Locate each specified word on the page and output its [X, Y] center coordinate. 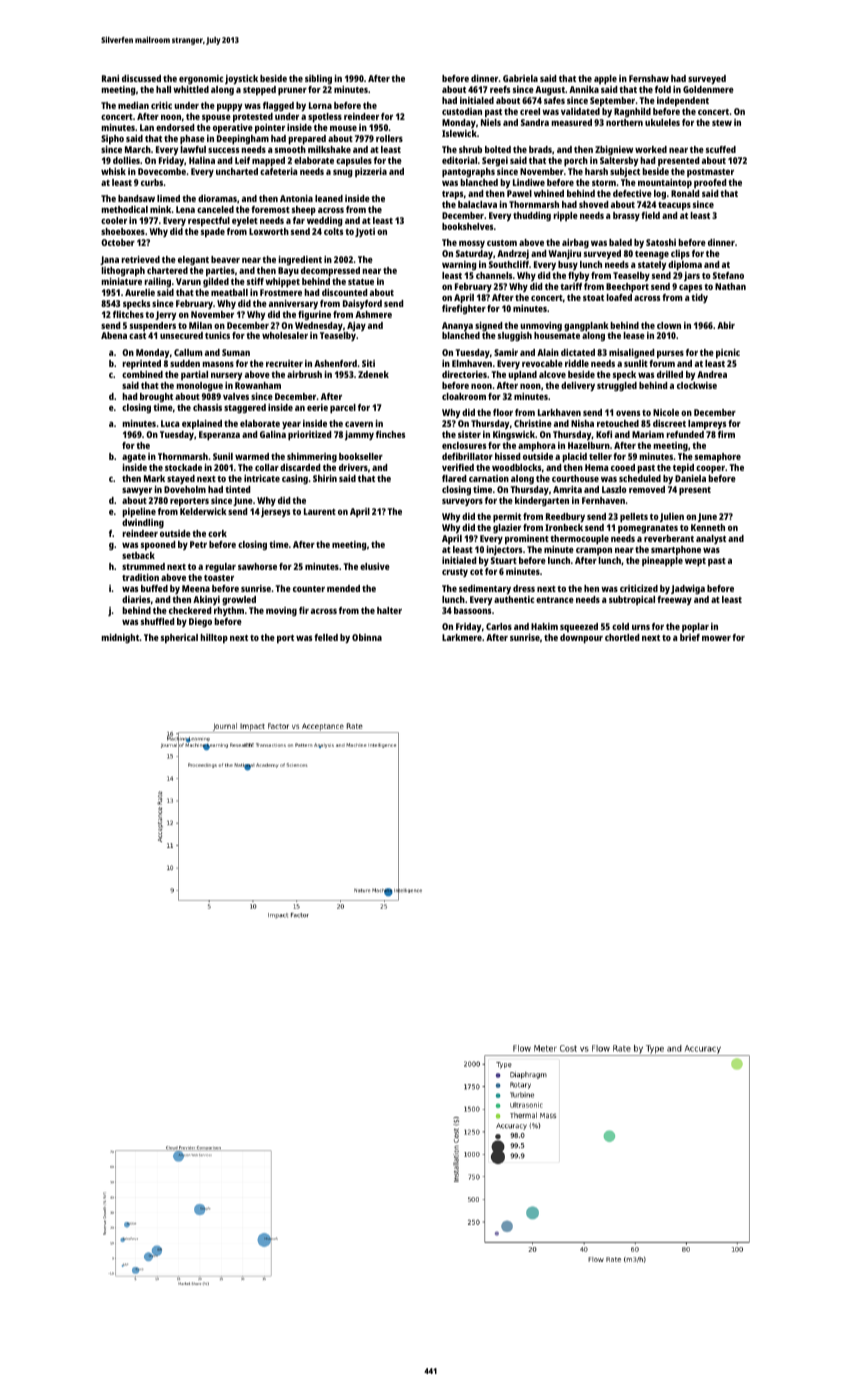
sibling [318, 79]
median [133, 105]
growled [239, 600]
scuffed [721, 149]
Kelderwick [203, 511]
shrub [470, 149]
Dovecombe [162, 171]
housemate [557, 335]
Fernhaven [603, 500]
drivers [353, 467]
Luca [170, 423]
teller [600, 456]
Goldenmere [708, 89]
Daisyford [362, 304]
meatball [229, 292]
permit [507, 518]
